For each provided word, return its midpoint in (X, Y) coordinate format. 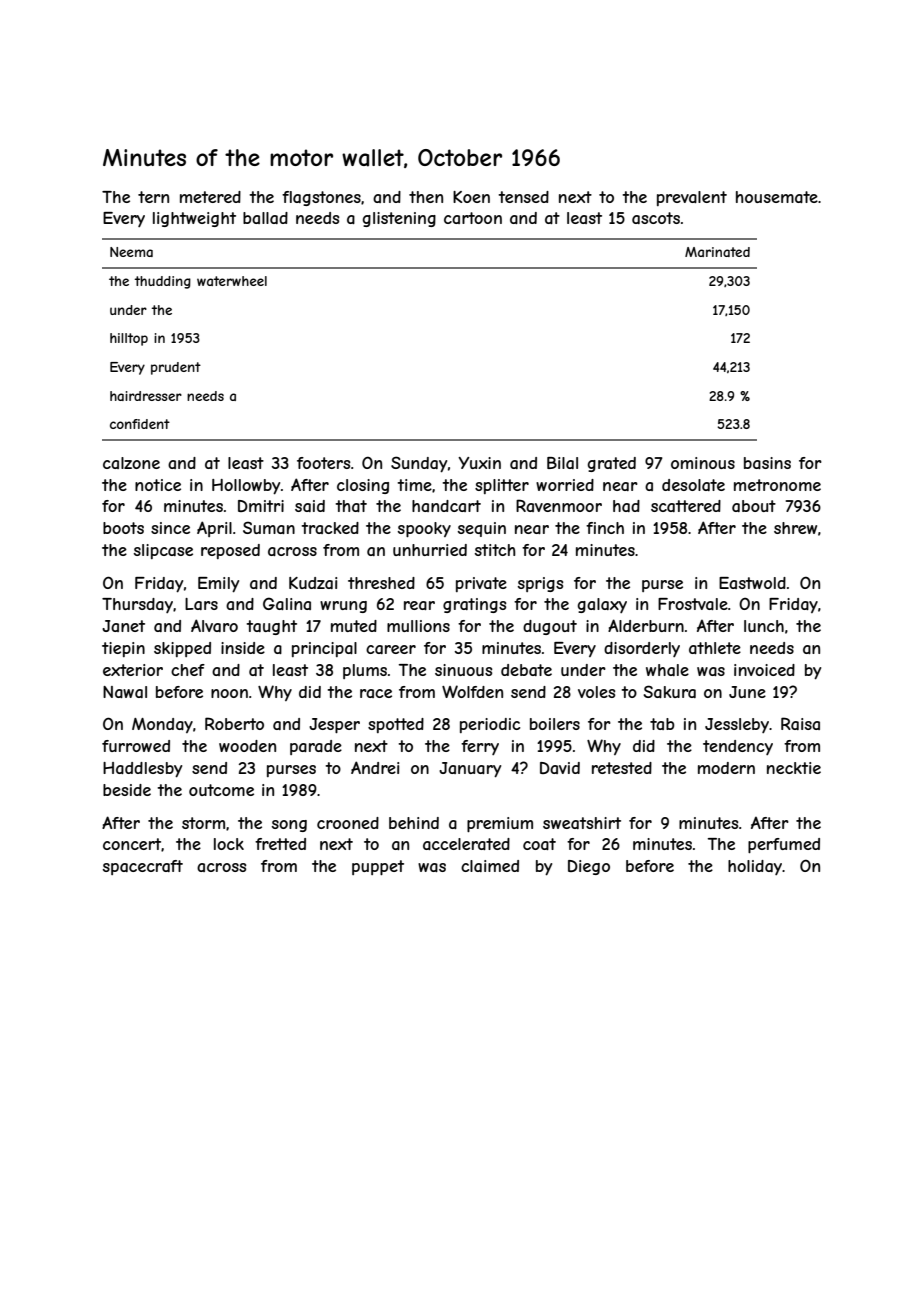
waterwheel (232, 281)
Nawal (125, 692)
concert (132, 844)
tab (662, 724)
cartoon (473, 218)
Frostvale (693, 604)
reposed (230, 551)
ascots (656, 218)
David (560, 768)
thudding (162, 282)
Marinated (717, 252)
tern (153, 197)
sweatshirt (582, 823)
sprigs (540, 584)
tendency (738, 747)
